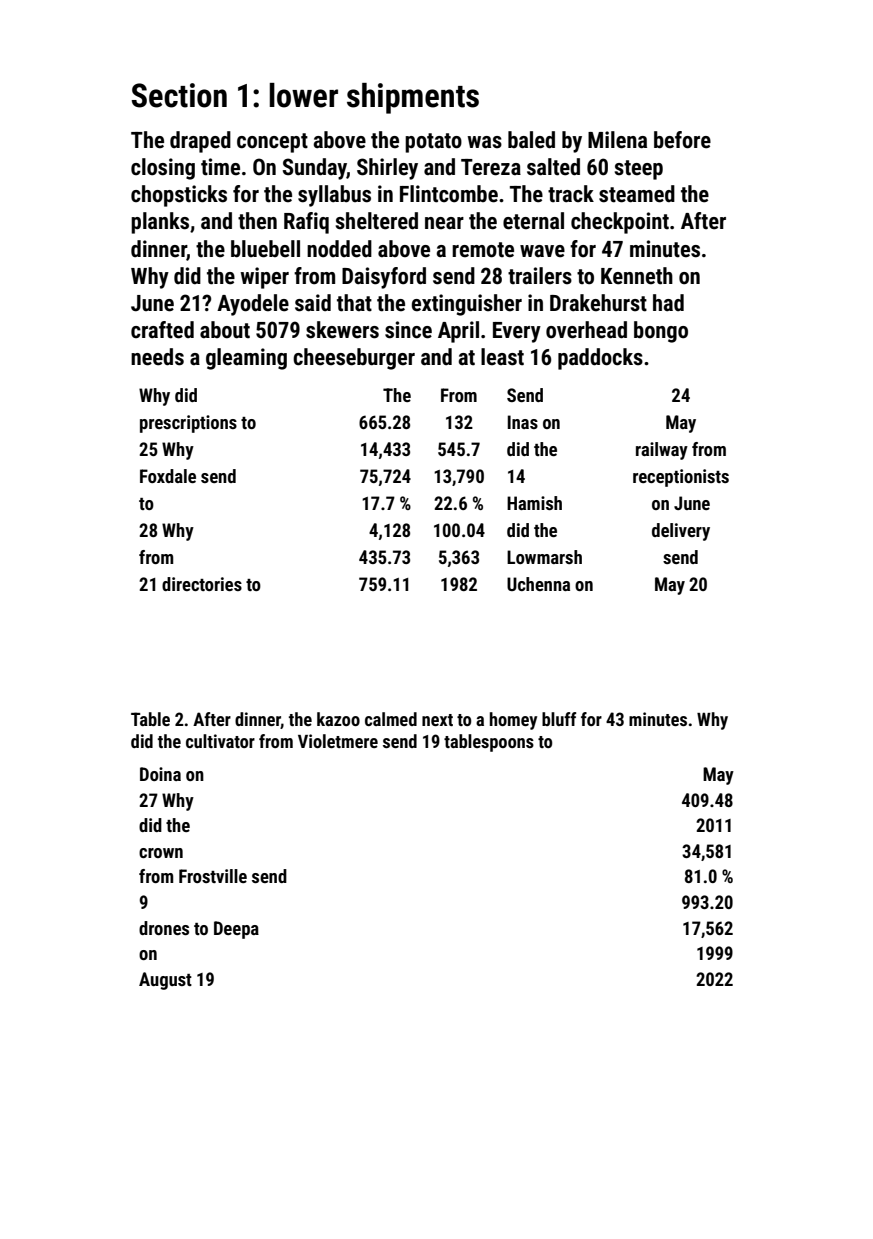 The width and height of the screenshot is (873, 1239). I want to click on August, so click(165, 981).
